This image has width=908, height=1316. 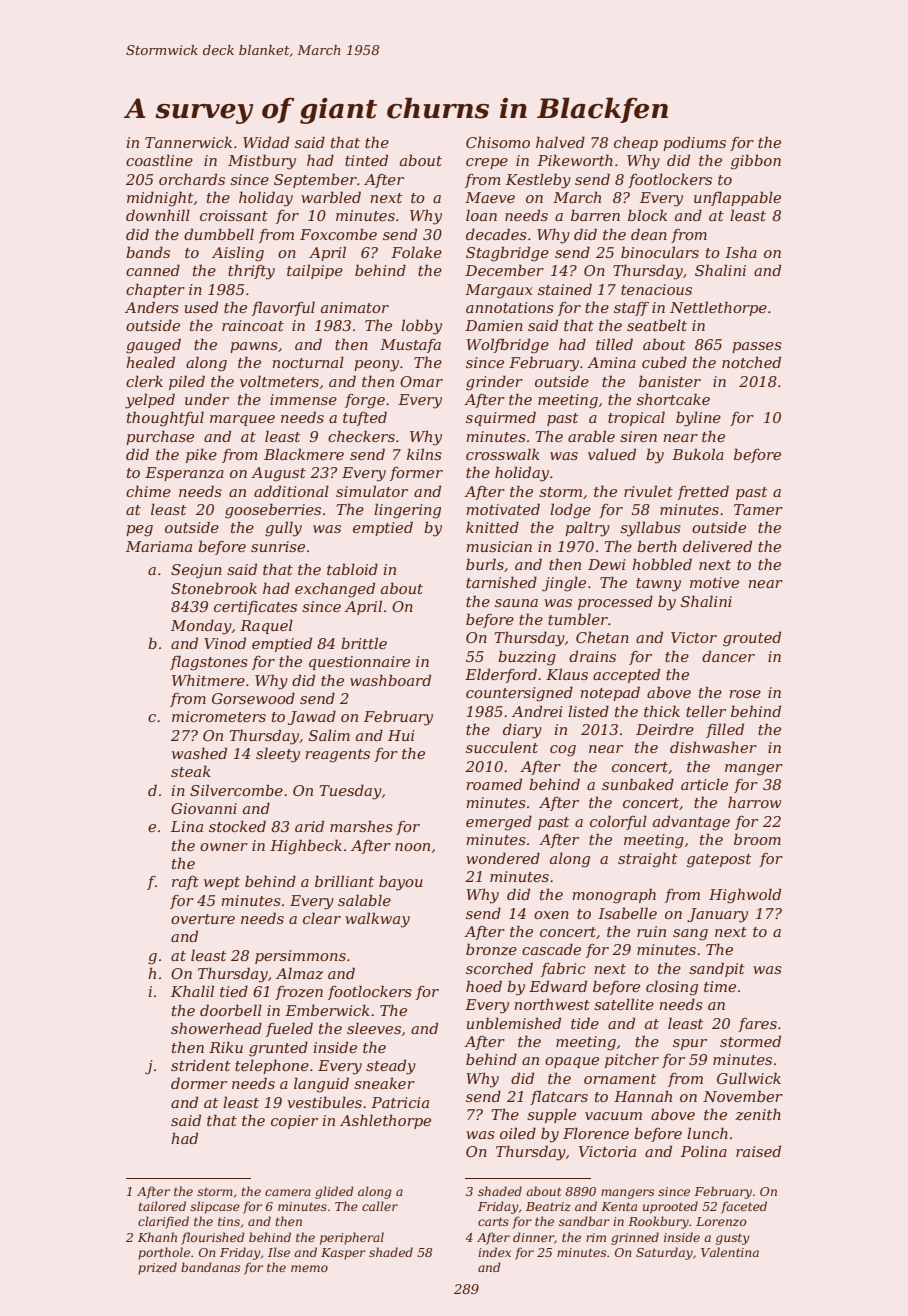 I want to click on hoed, so click(x=484, y=986).
